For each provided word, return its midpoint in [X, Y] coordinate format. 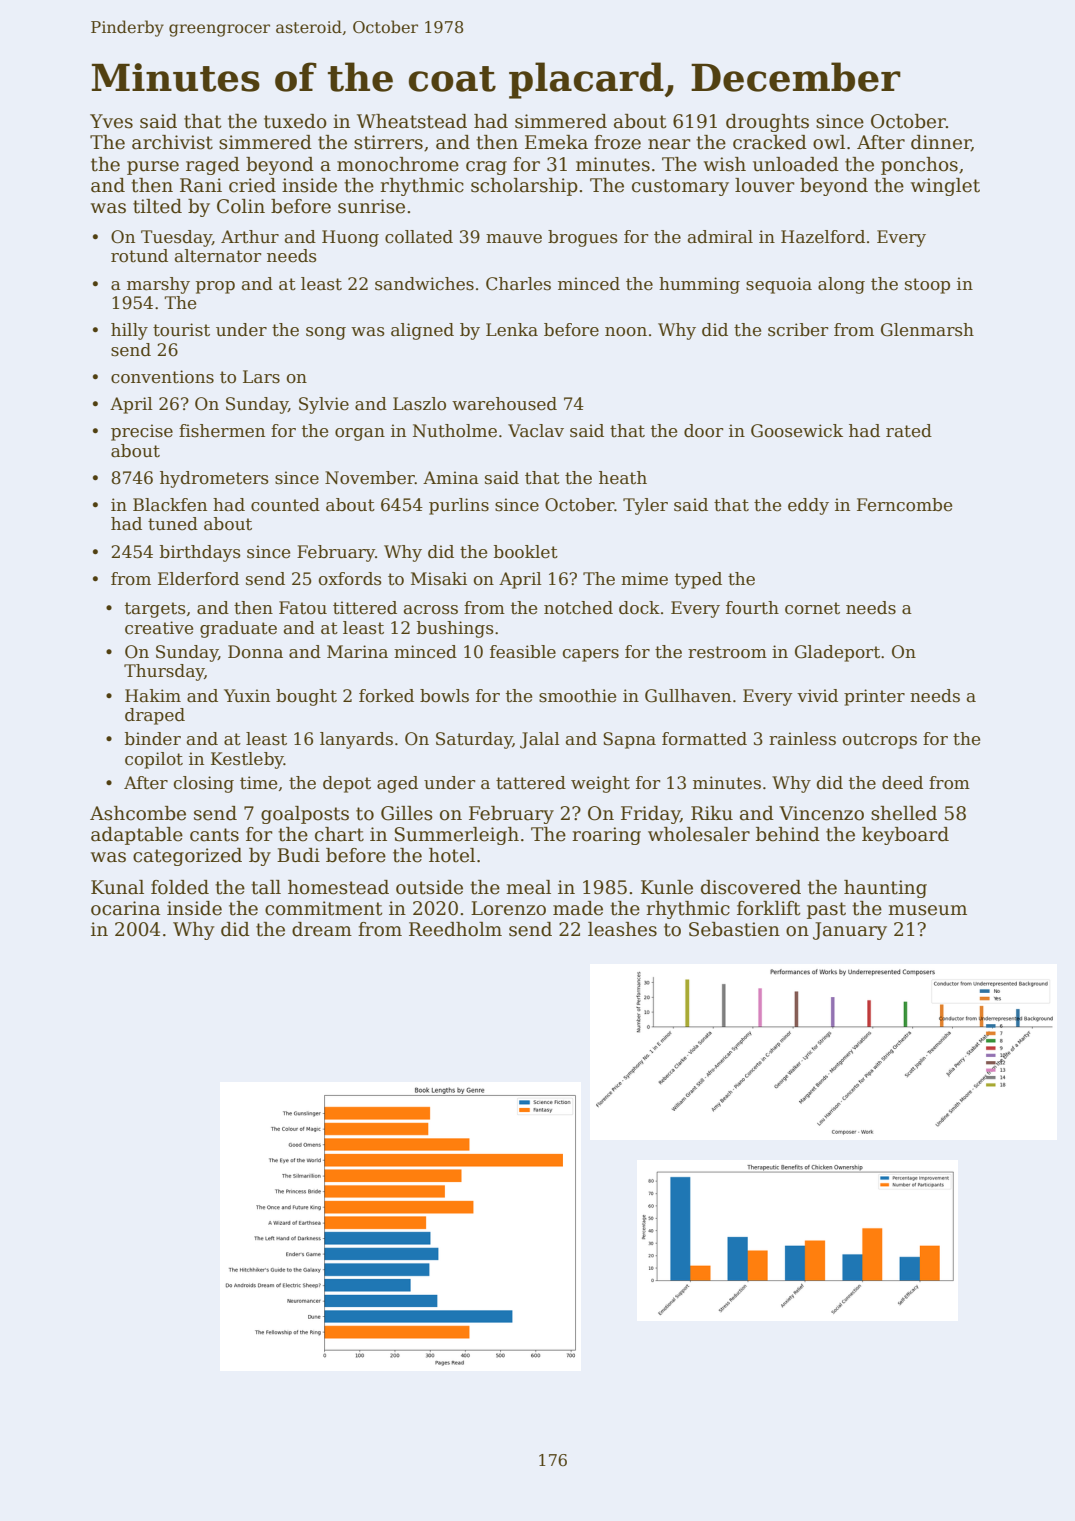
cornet [812, 608]
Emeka [556, 142]
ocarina [125, 908]
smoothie [577, 696]
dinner [941, 143]
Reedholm [455, 929]
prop [215, 287]
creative [159, 628]
